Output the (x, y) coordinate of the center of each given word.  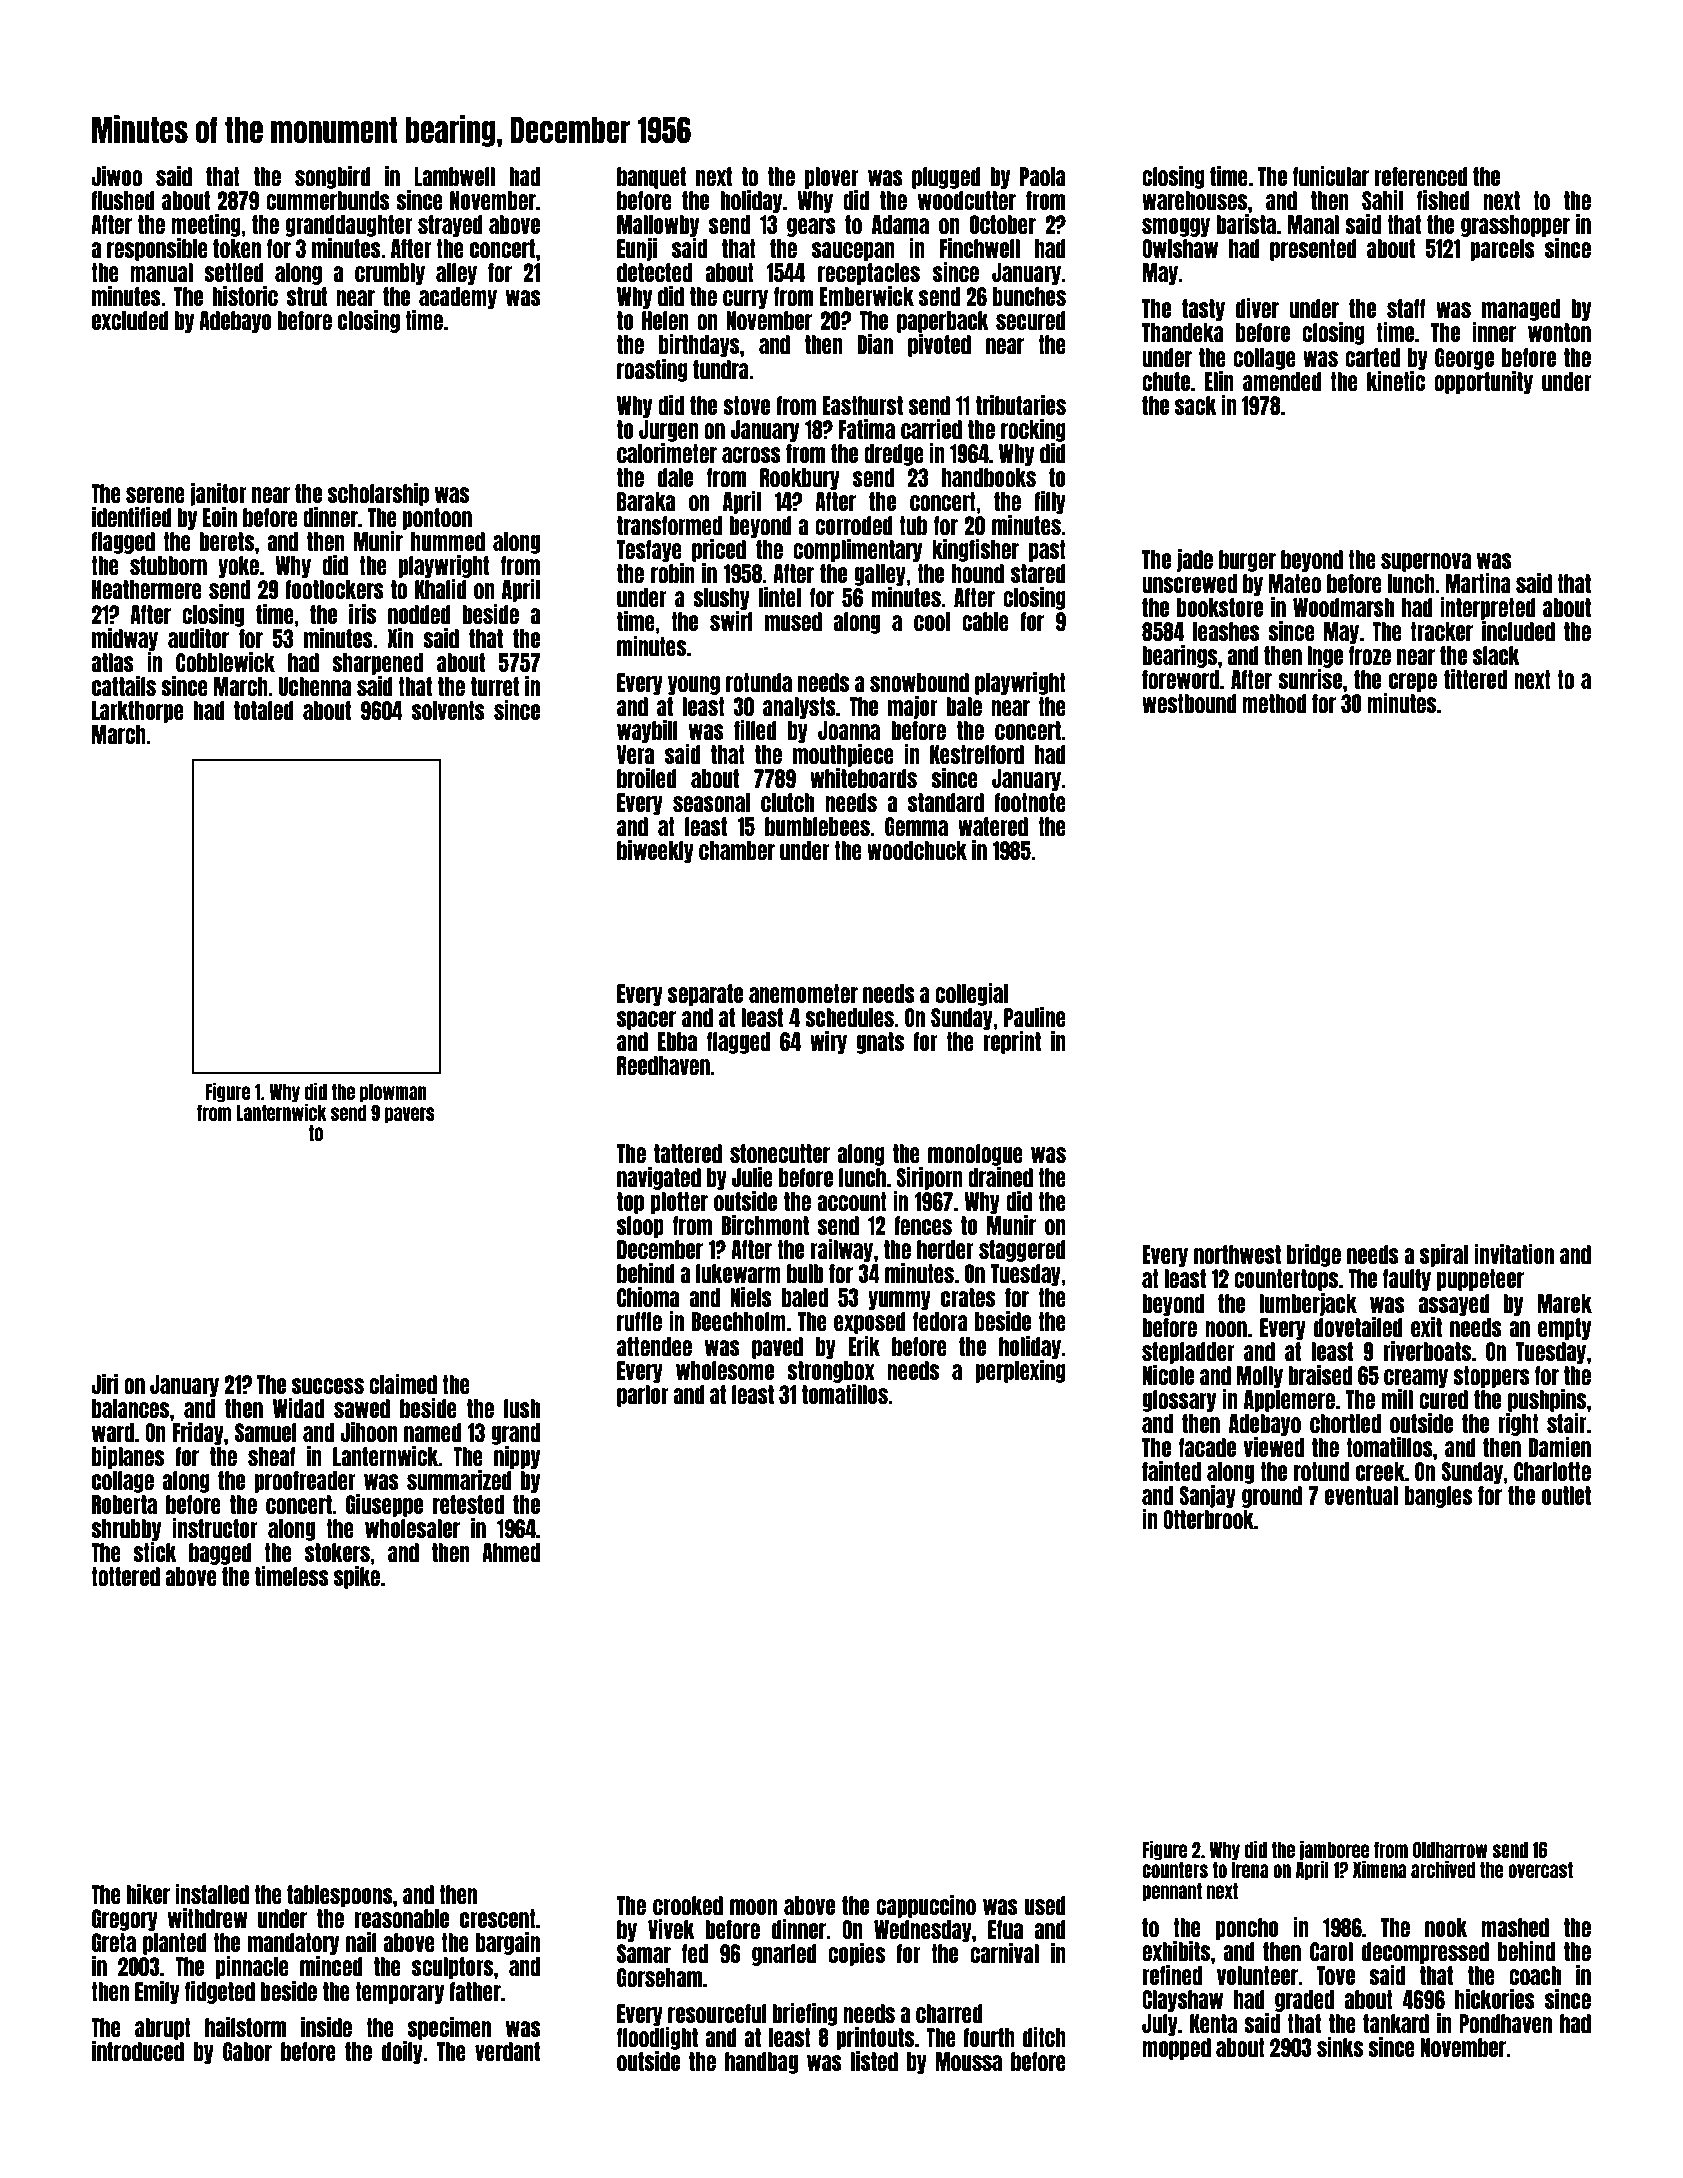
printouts (875, 2038)
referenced (1421, 176)
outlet (1566, 1495)
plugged (946, 178)
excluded (130, 320)
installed (212, 1894)
